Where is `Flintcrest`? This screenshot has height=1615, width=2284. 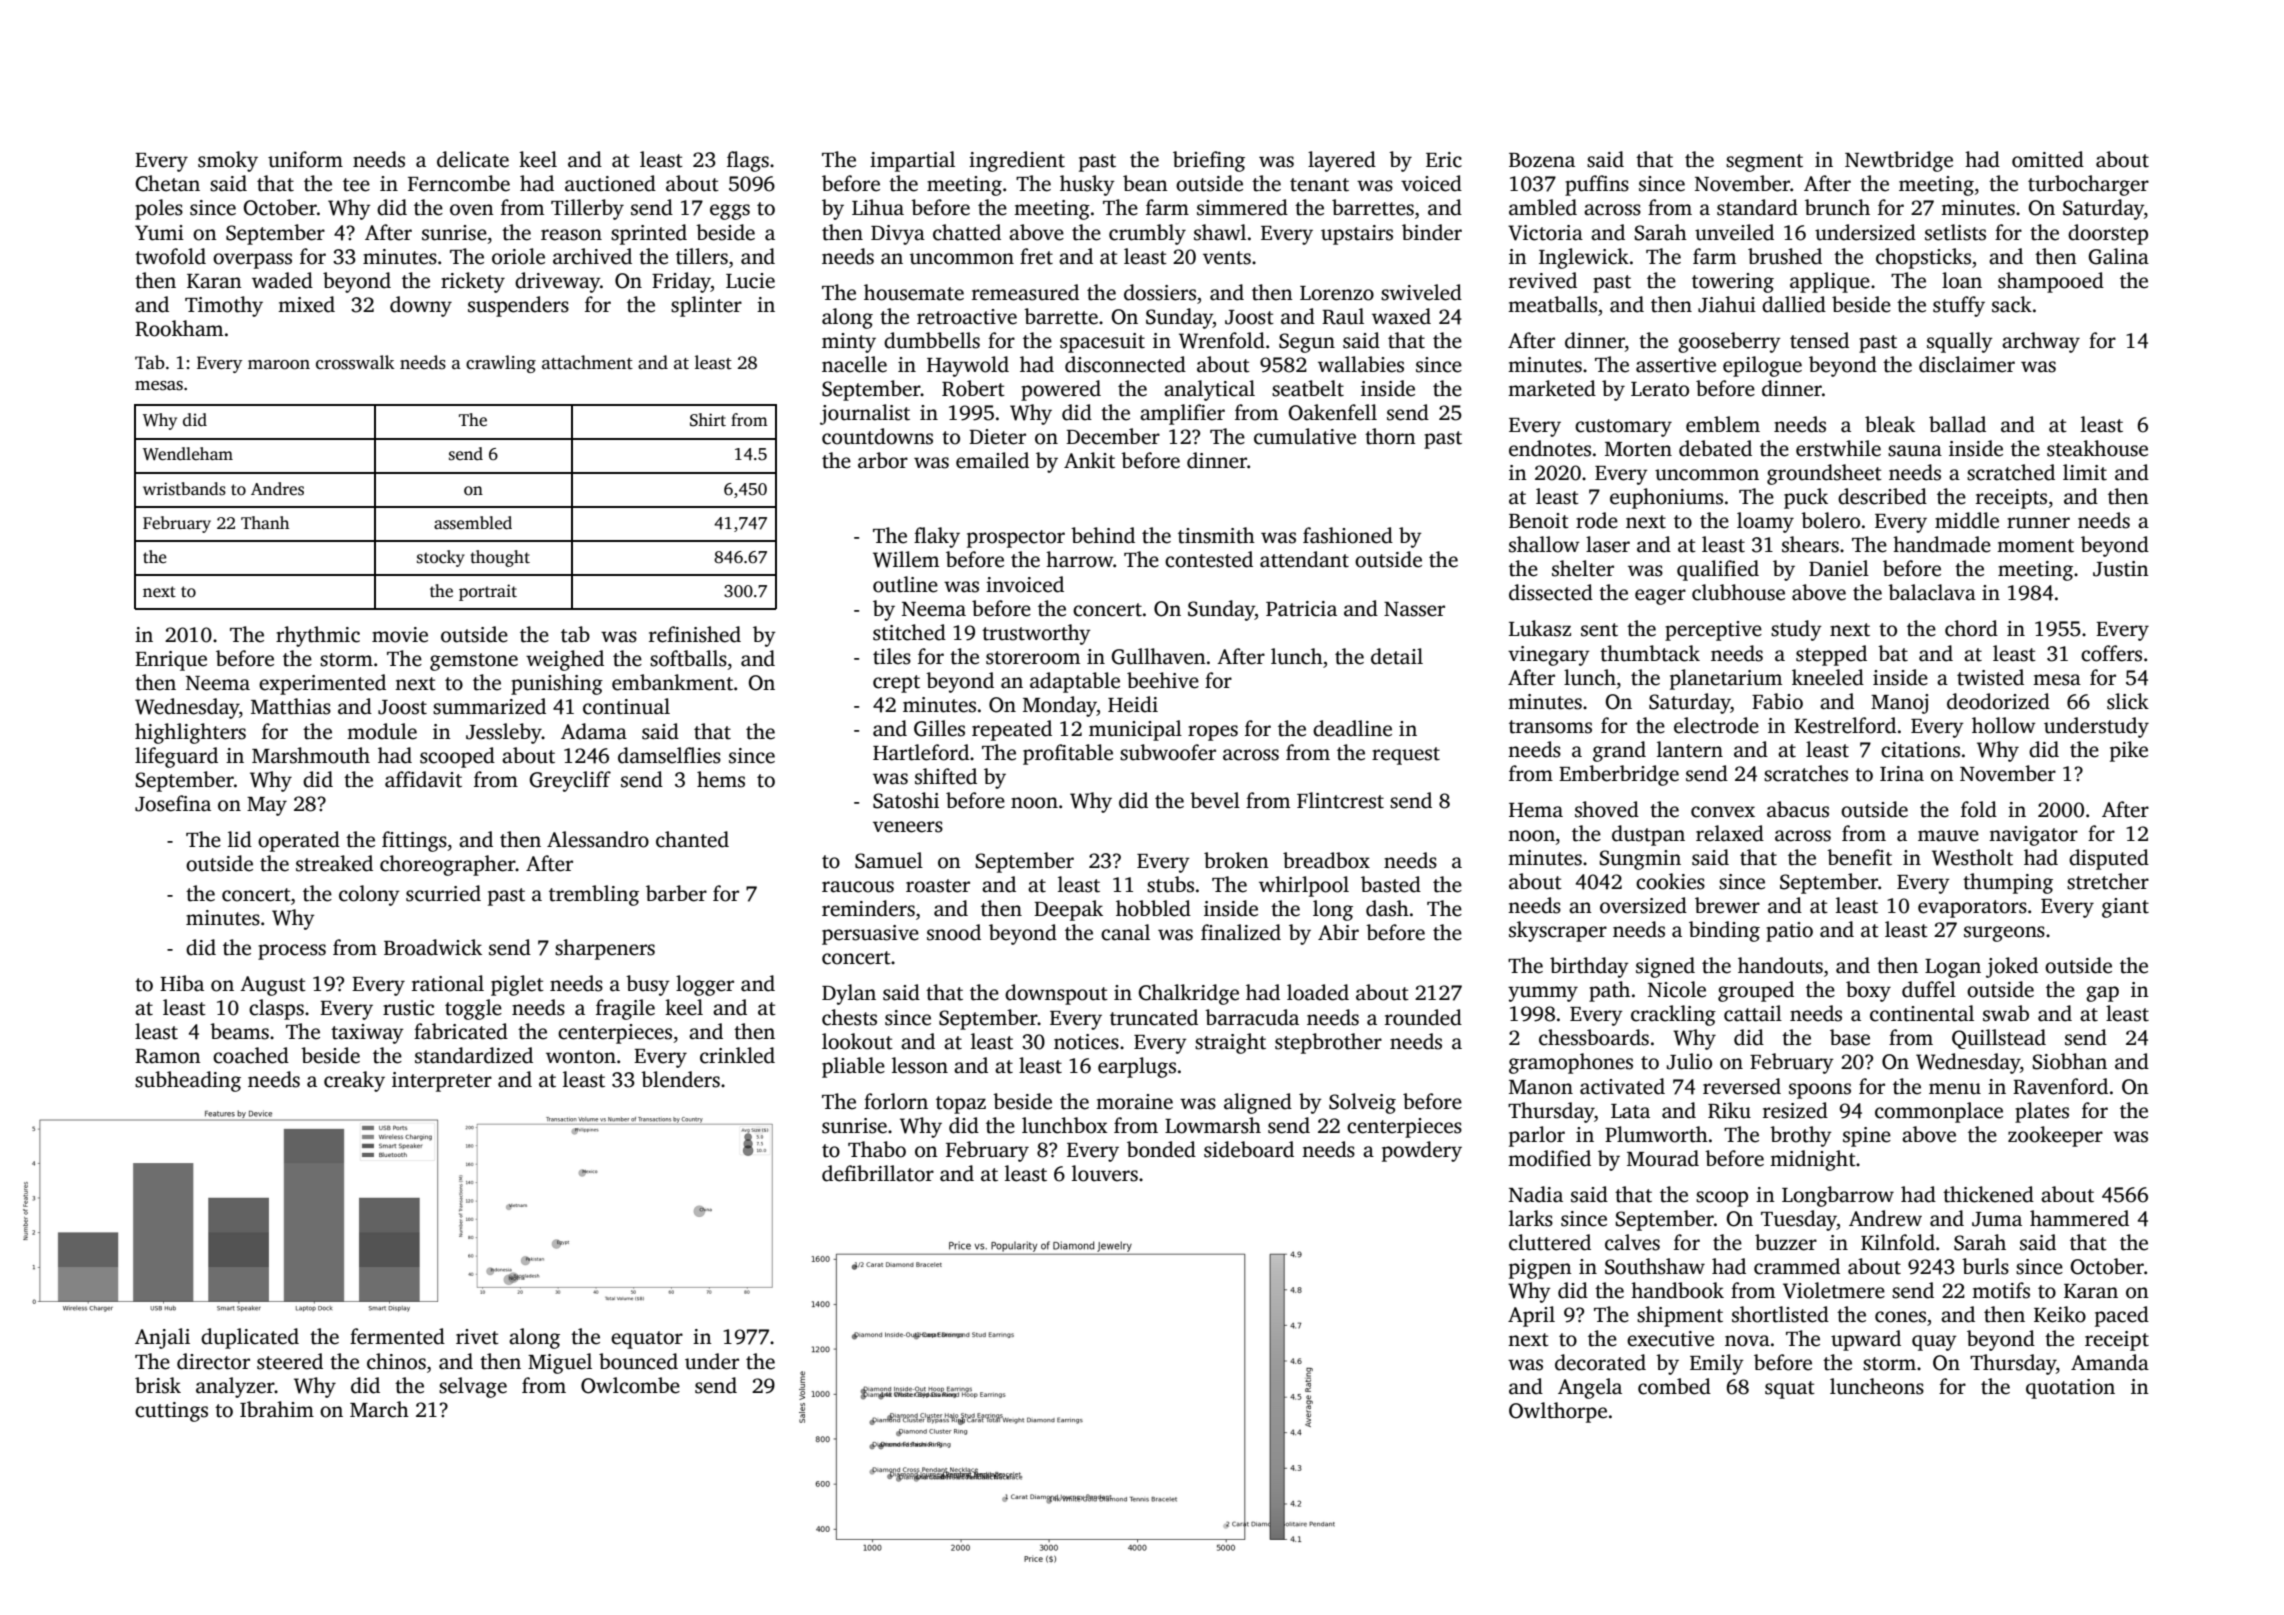
Flintcrest is located at coordinates (1340, 800).
